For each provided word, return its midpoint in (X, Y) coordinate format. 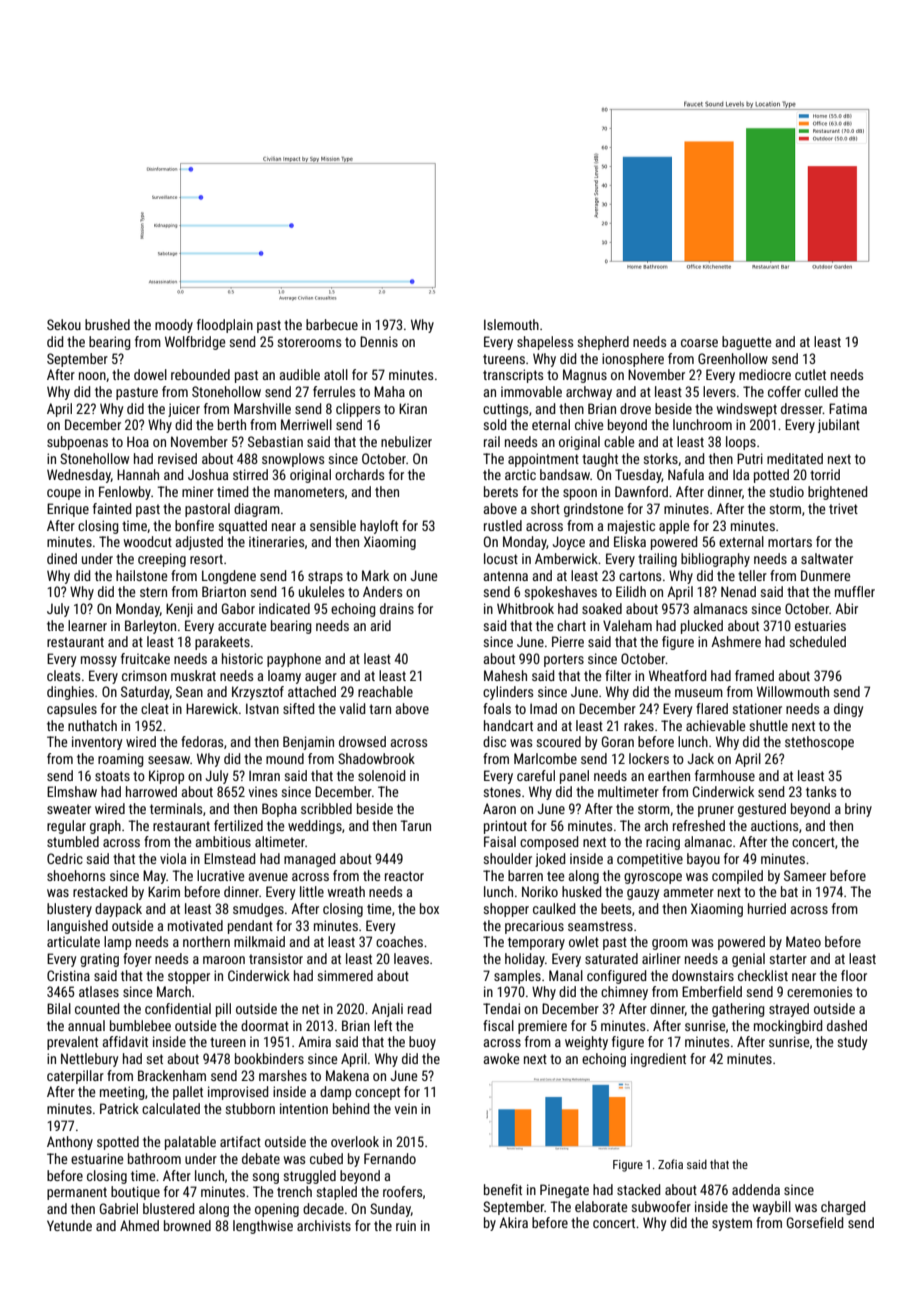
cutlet (810, 374)
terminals (176, 808)
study (852, 1043)
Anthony (70, 1143)
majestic (631, 527)
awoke (501, 1058)
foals (497, 708)
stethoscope (819, 743)
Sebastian (275, 441)
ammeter (688, 892)
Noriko (540, 891)
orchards (359, 474)
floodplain (225, 326)
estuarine (97, 1158)
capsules (72, 710)
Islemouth (511, 324)
